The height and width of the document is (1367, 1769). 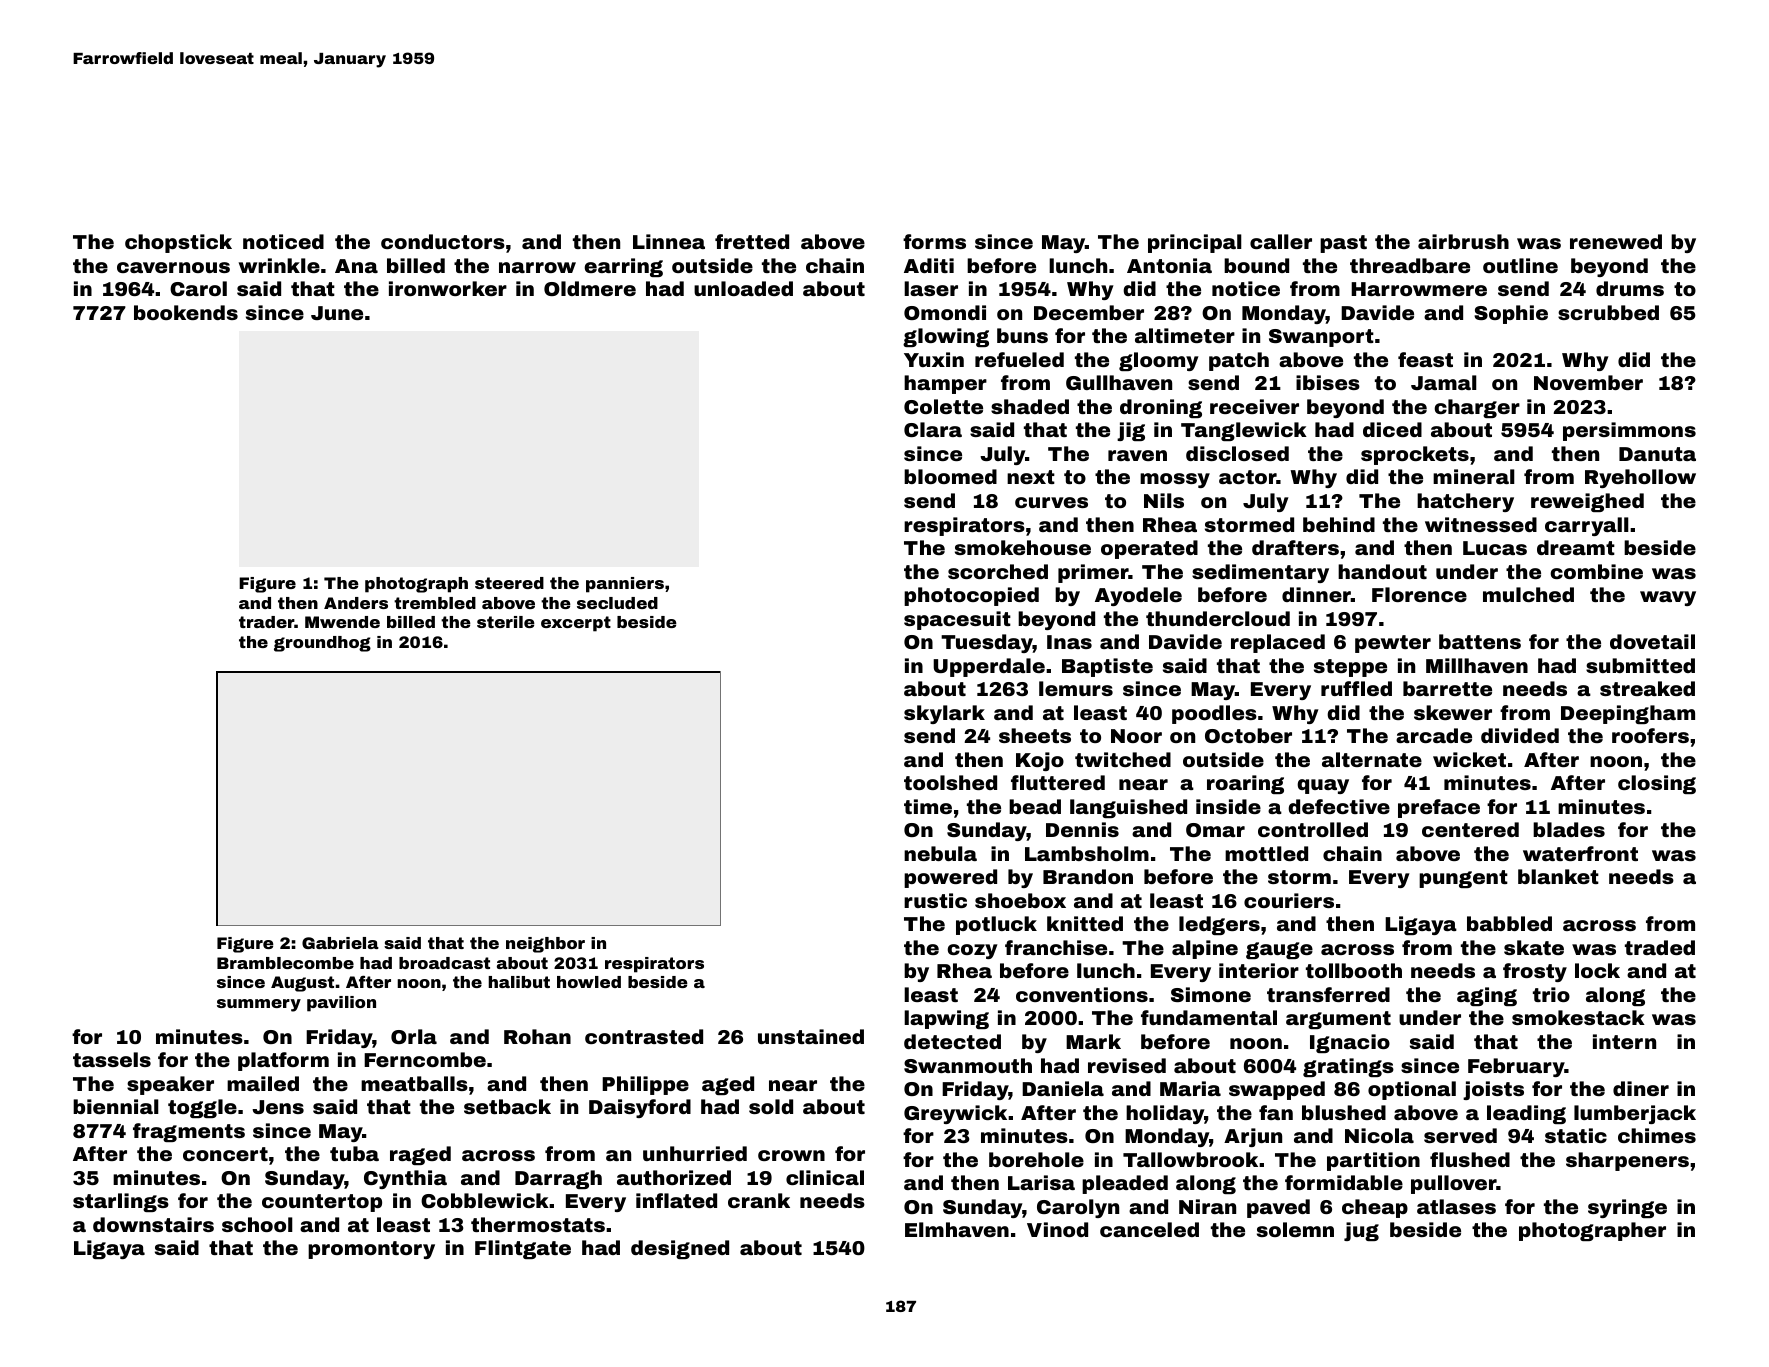 What do you see at coordinates (1149, 1229) in the document?
I see `canceled` at bounding box center [1149, 1229].
